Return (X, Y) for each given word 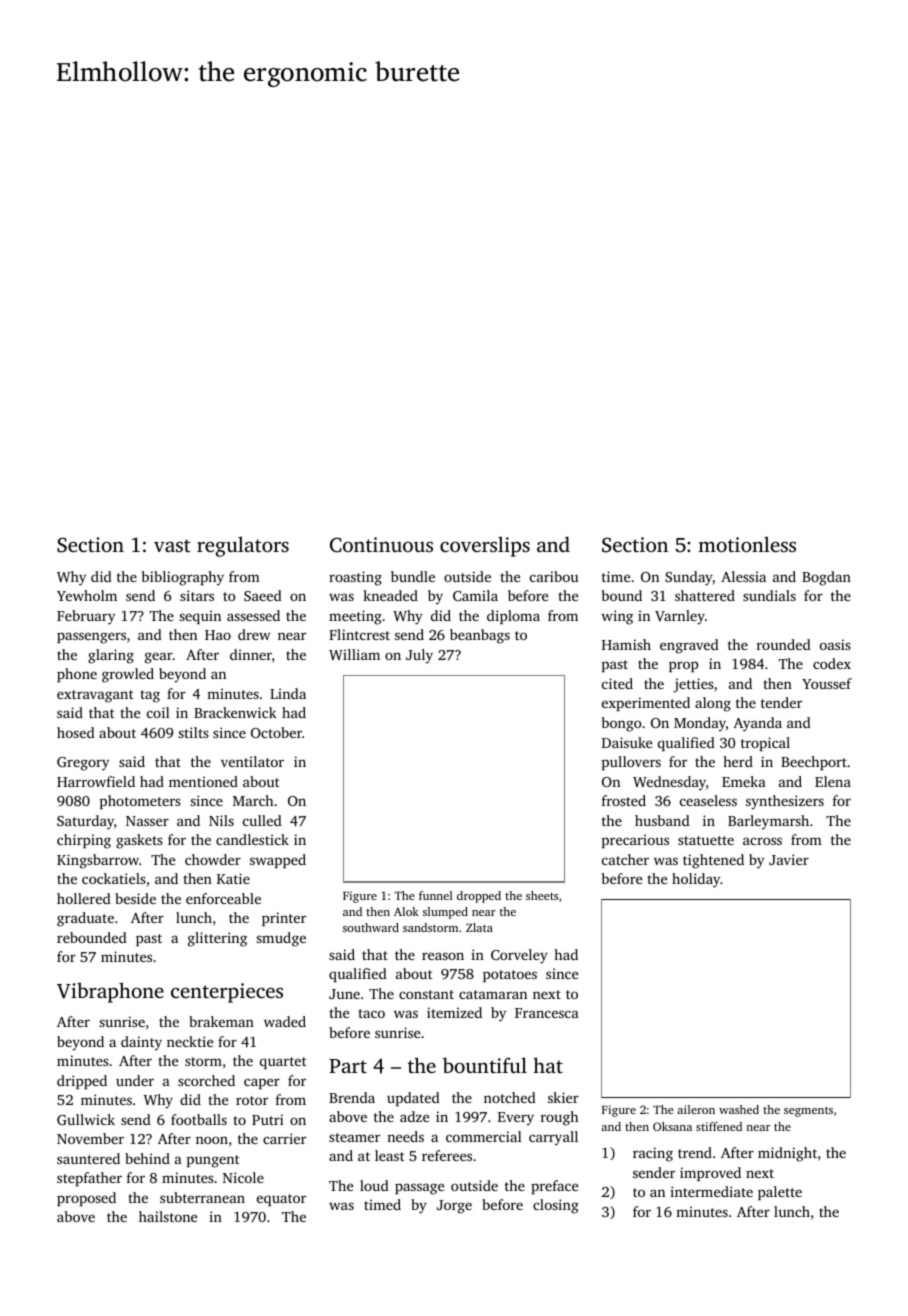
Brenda (352, 1097)
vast (172, 545)
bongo (622, 724)
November (90, 1138)
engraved (689, 646)
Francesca (547, 1013)
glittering (217, 939)
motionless (747, 544)
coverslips (485, 546)
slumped (445, 913)
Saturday (85, 822)
